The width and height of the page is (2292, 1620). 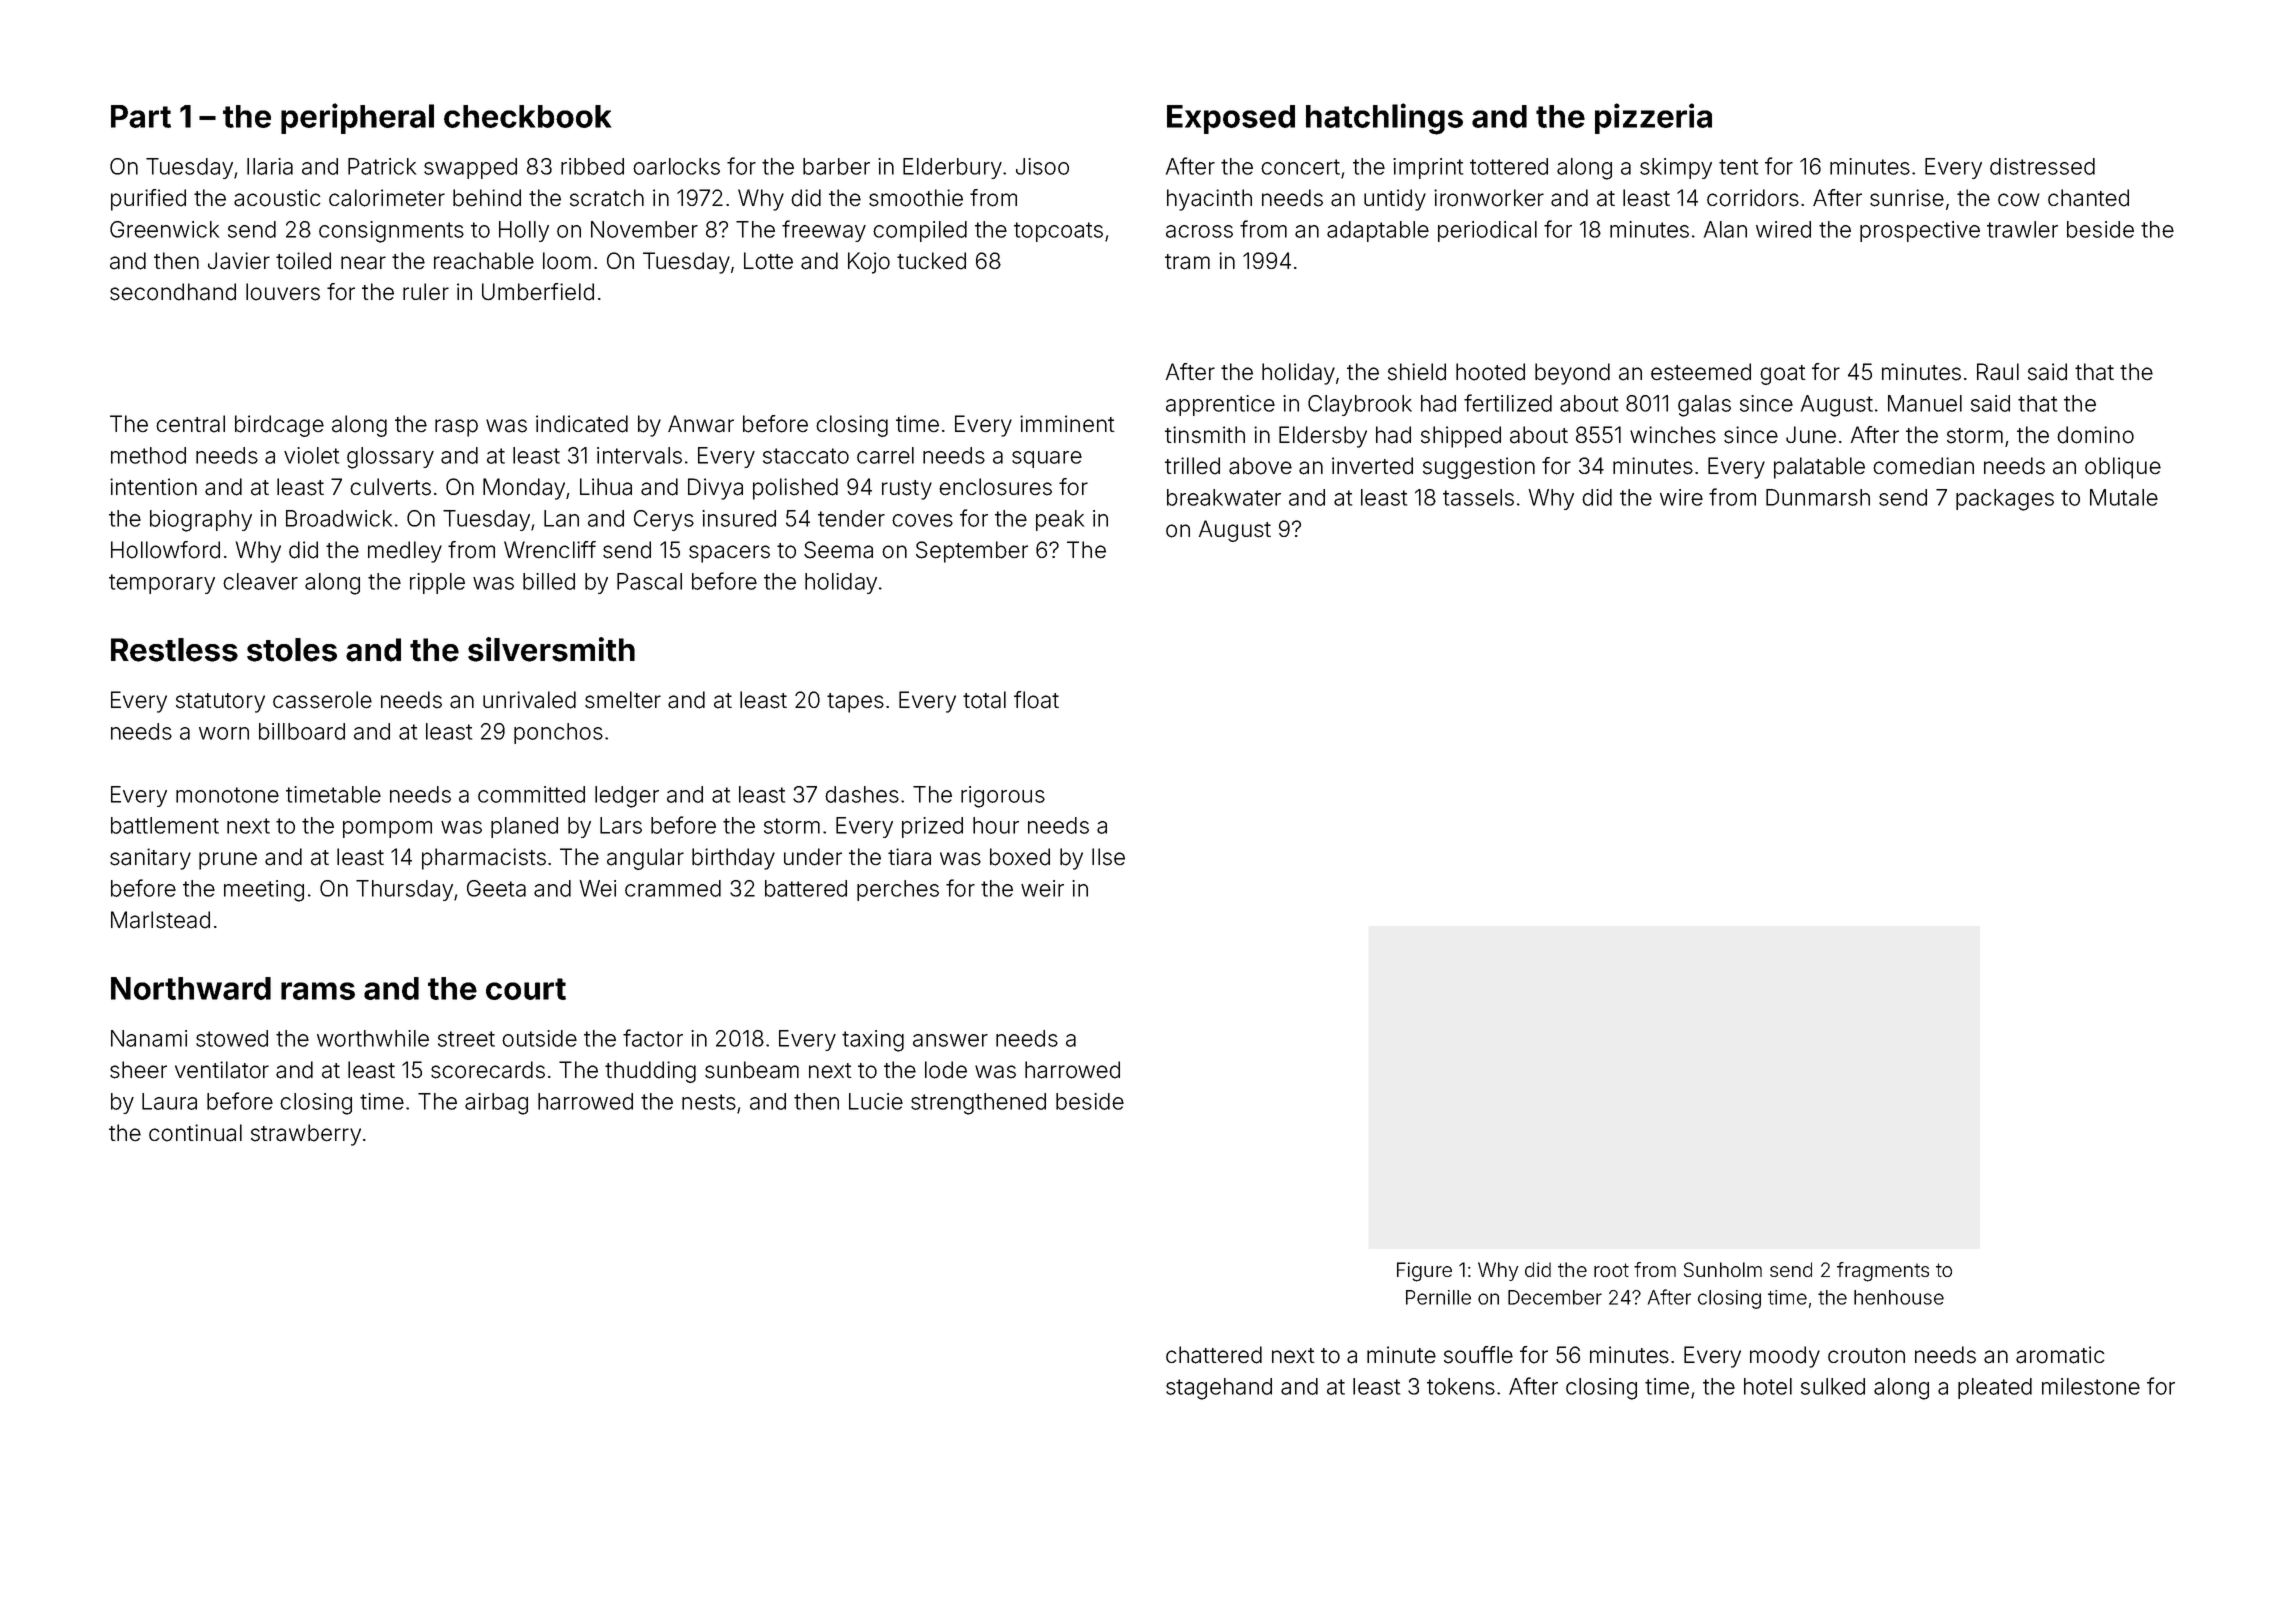 I want to click on stagehand, so click(x=1219, y=1389).
